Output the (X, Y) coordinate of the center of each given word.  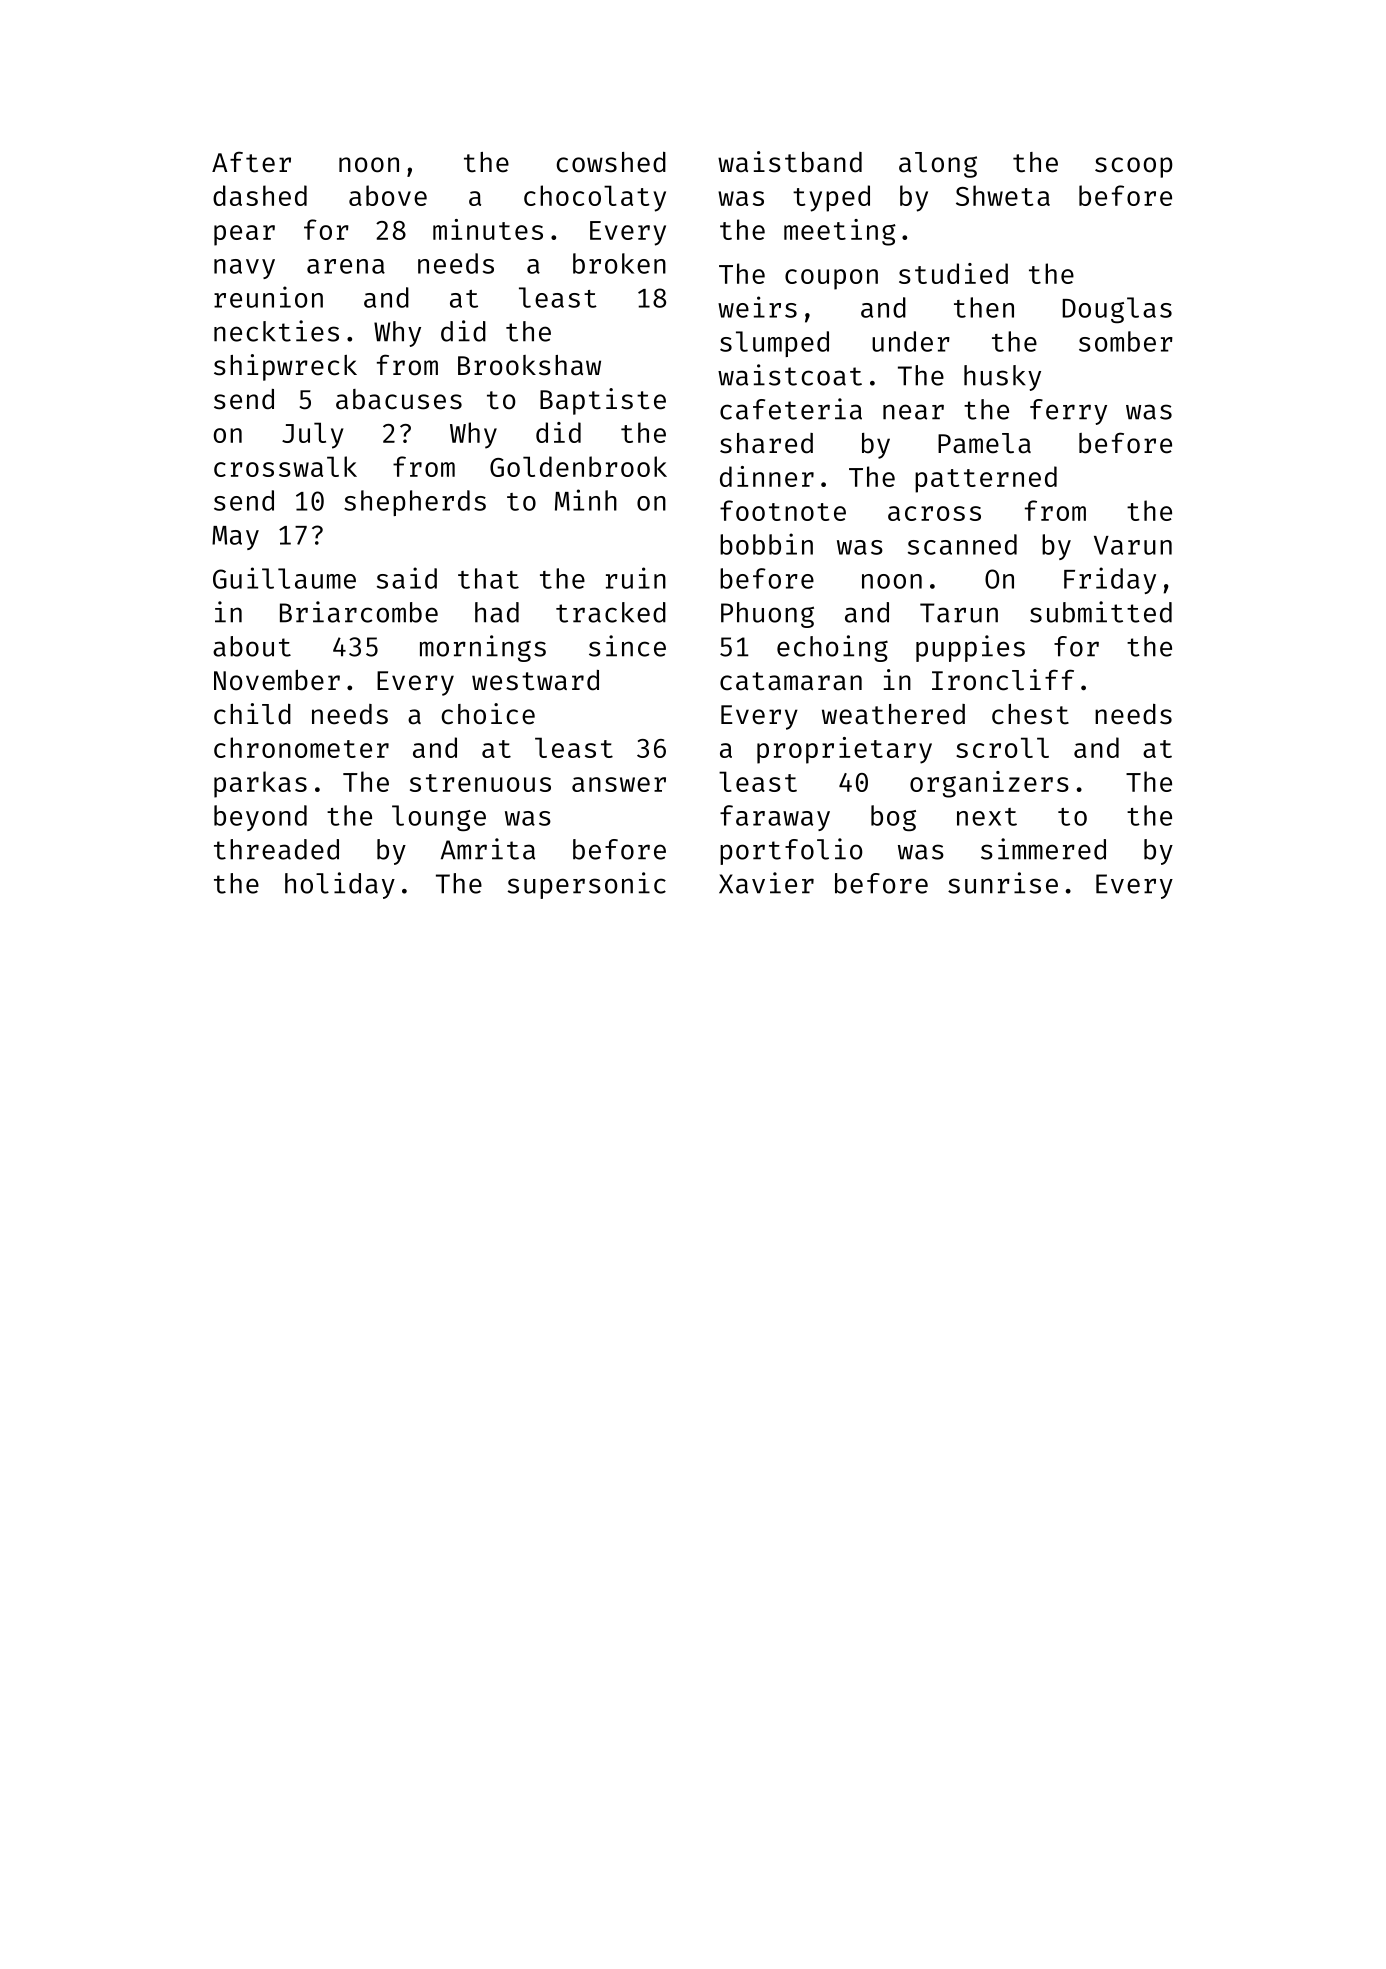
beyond (260, 818)
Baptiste (603, 401)
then (984, 307)
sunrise (1003, 883)
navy (244, 269)
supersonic (587, 885)
